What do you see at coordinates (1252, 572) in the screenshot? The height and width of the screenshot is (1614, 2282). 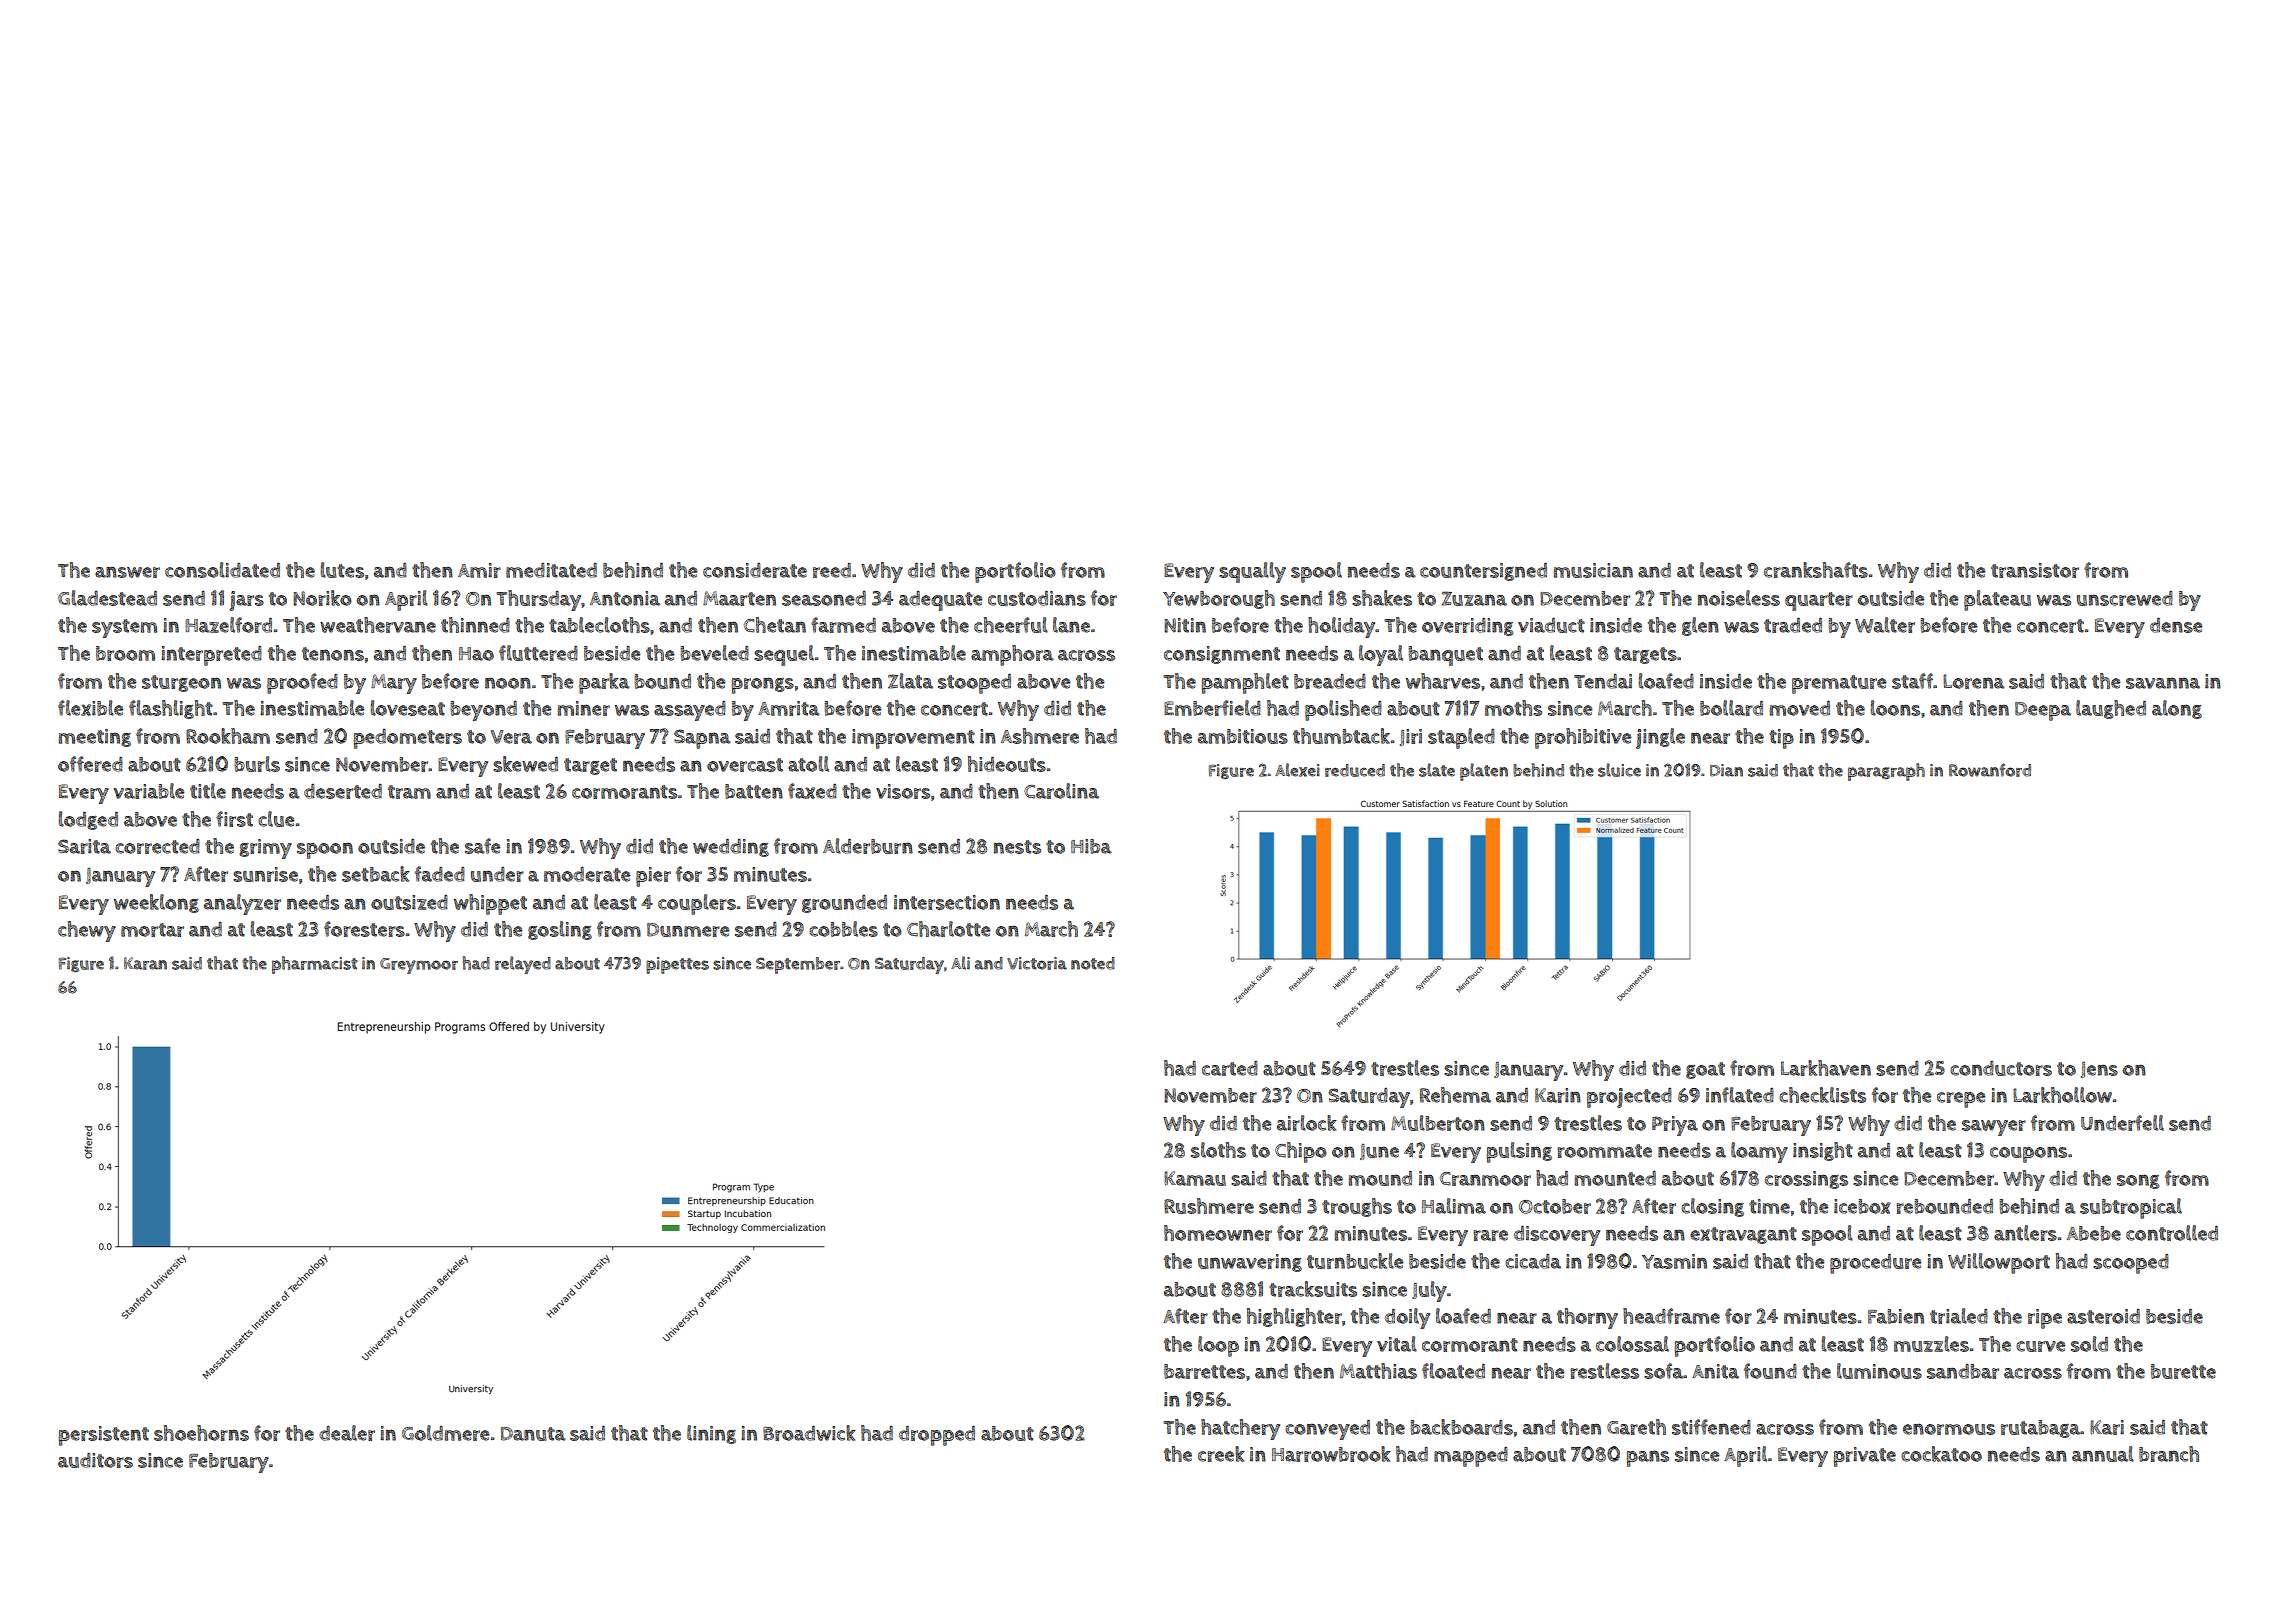 I see `squally` at bounding box center [1252, 572].
